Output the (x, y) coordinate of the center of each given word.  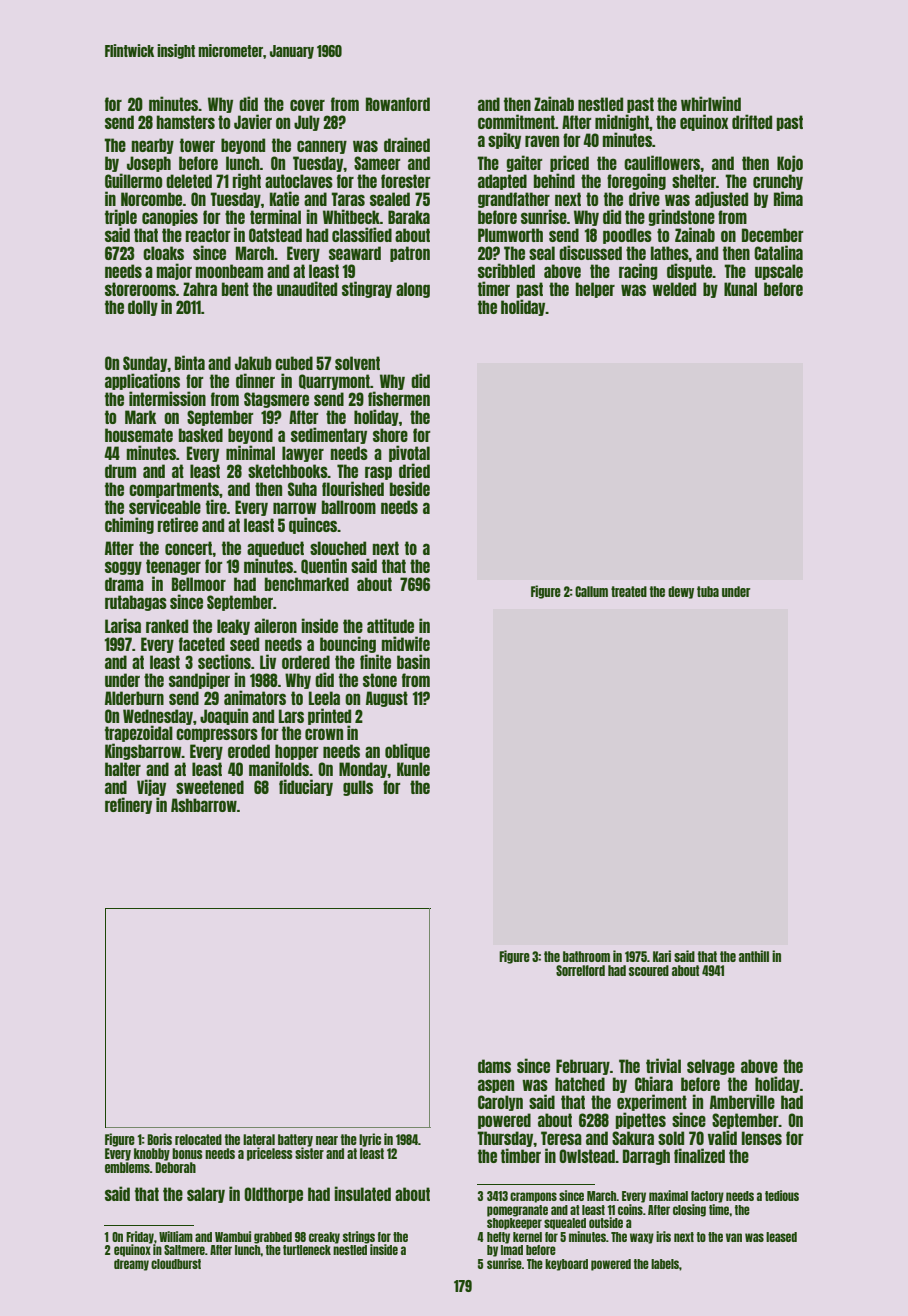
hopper (297, 752)
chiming (129, 525)
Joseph (149, 164)
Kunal (740, 289)
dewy (681, 592)
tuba (708, 591)
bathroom (586, 956)
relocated (198, 1139)
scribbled (506, 270)
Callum (591, 591)
